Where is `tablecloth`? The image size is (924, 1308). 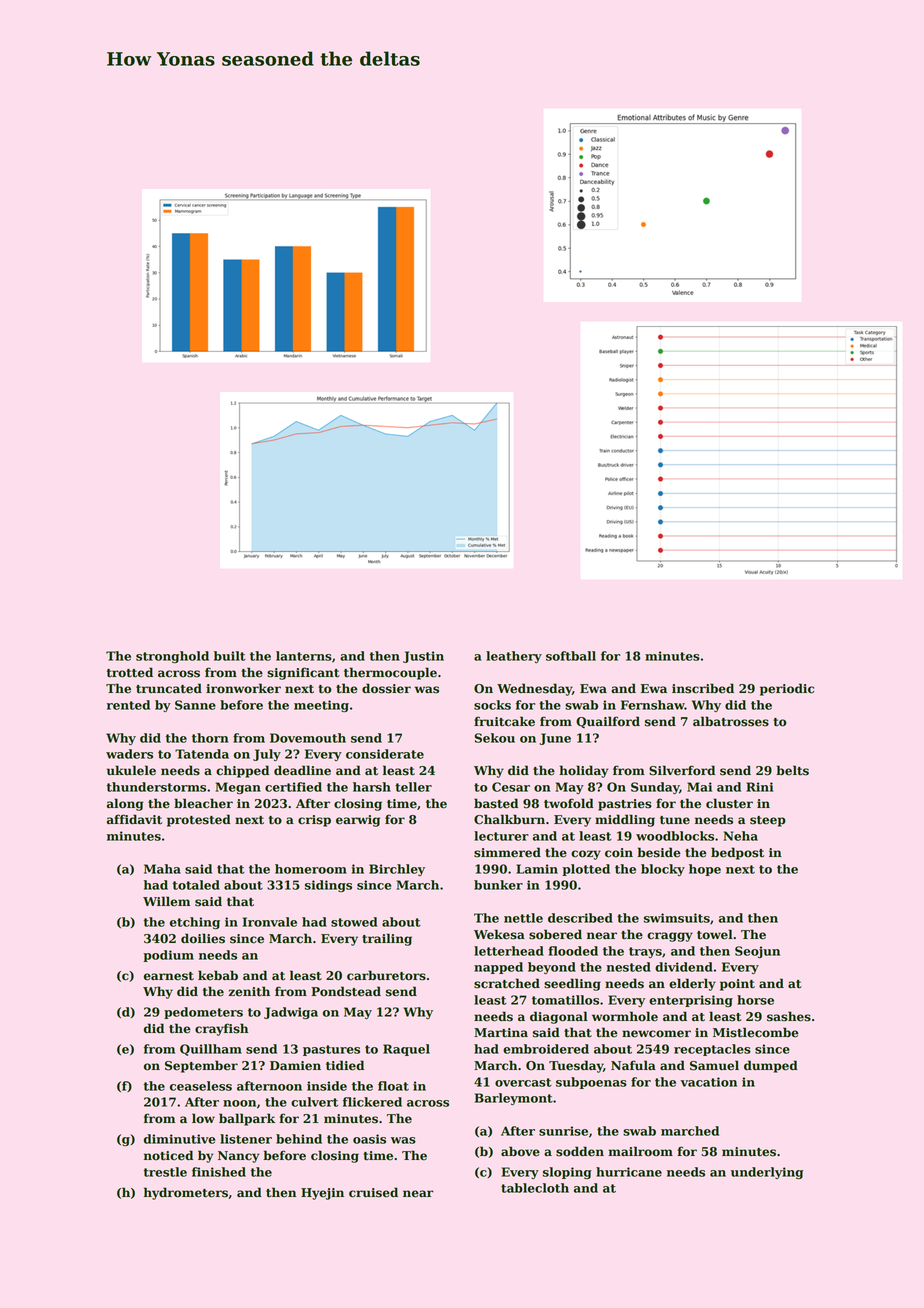
tablecloth is located at coordinates (535, 1188).
